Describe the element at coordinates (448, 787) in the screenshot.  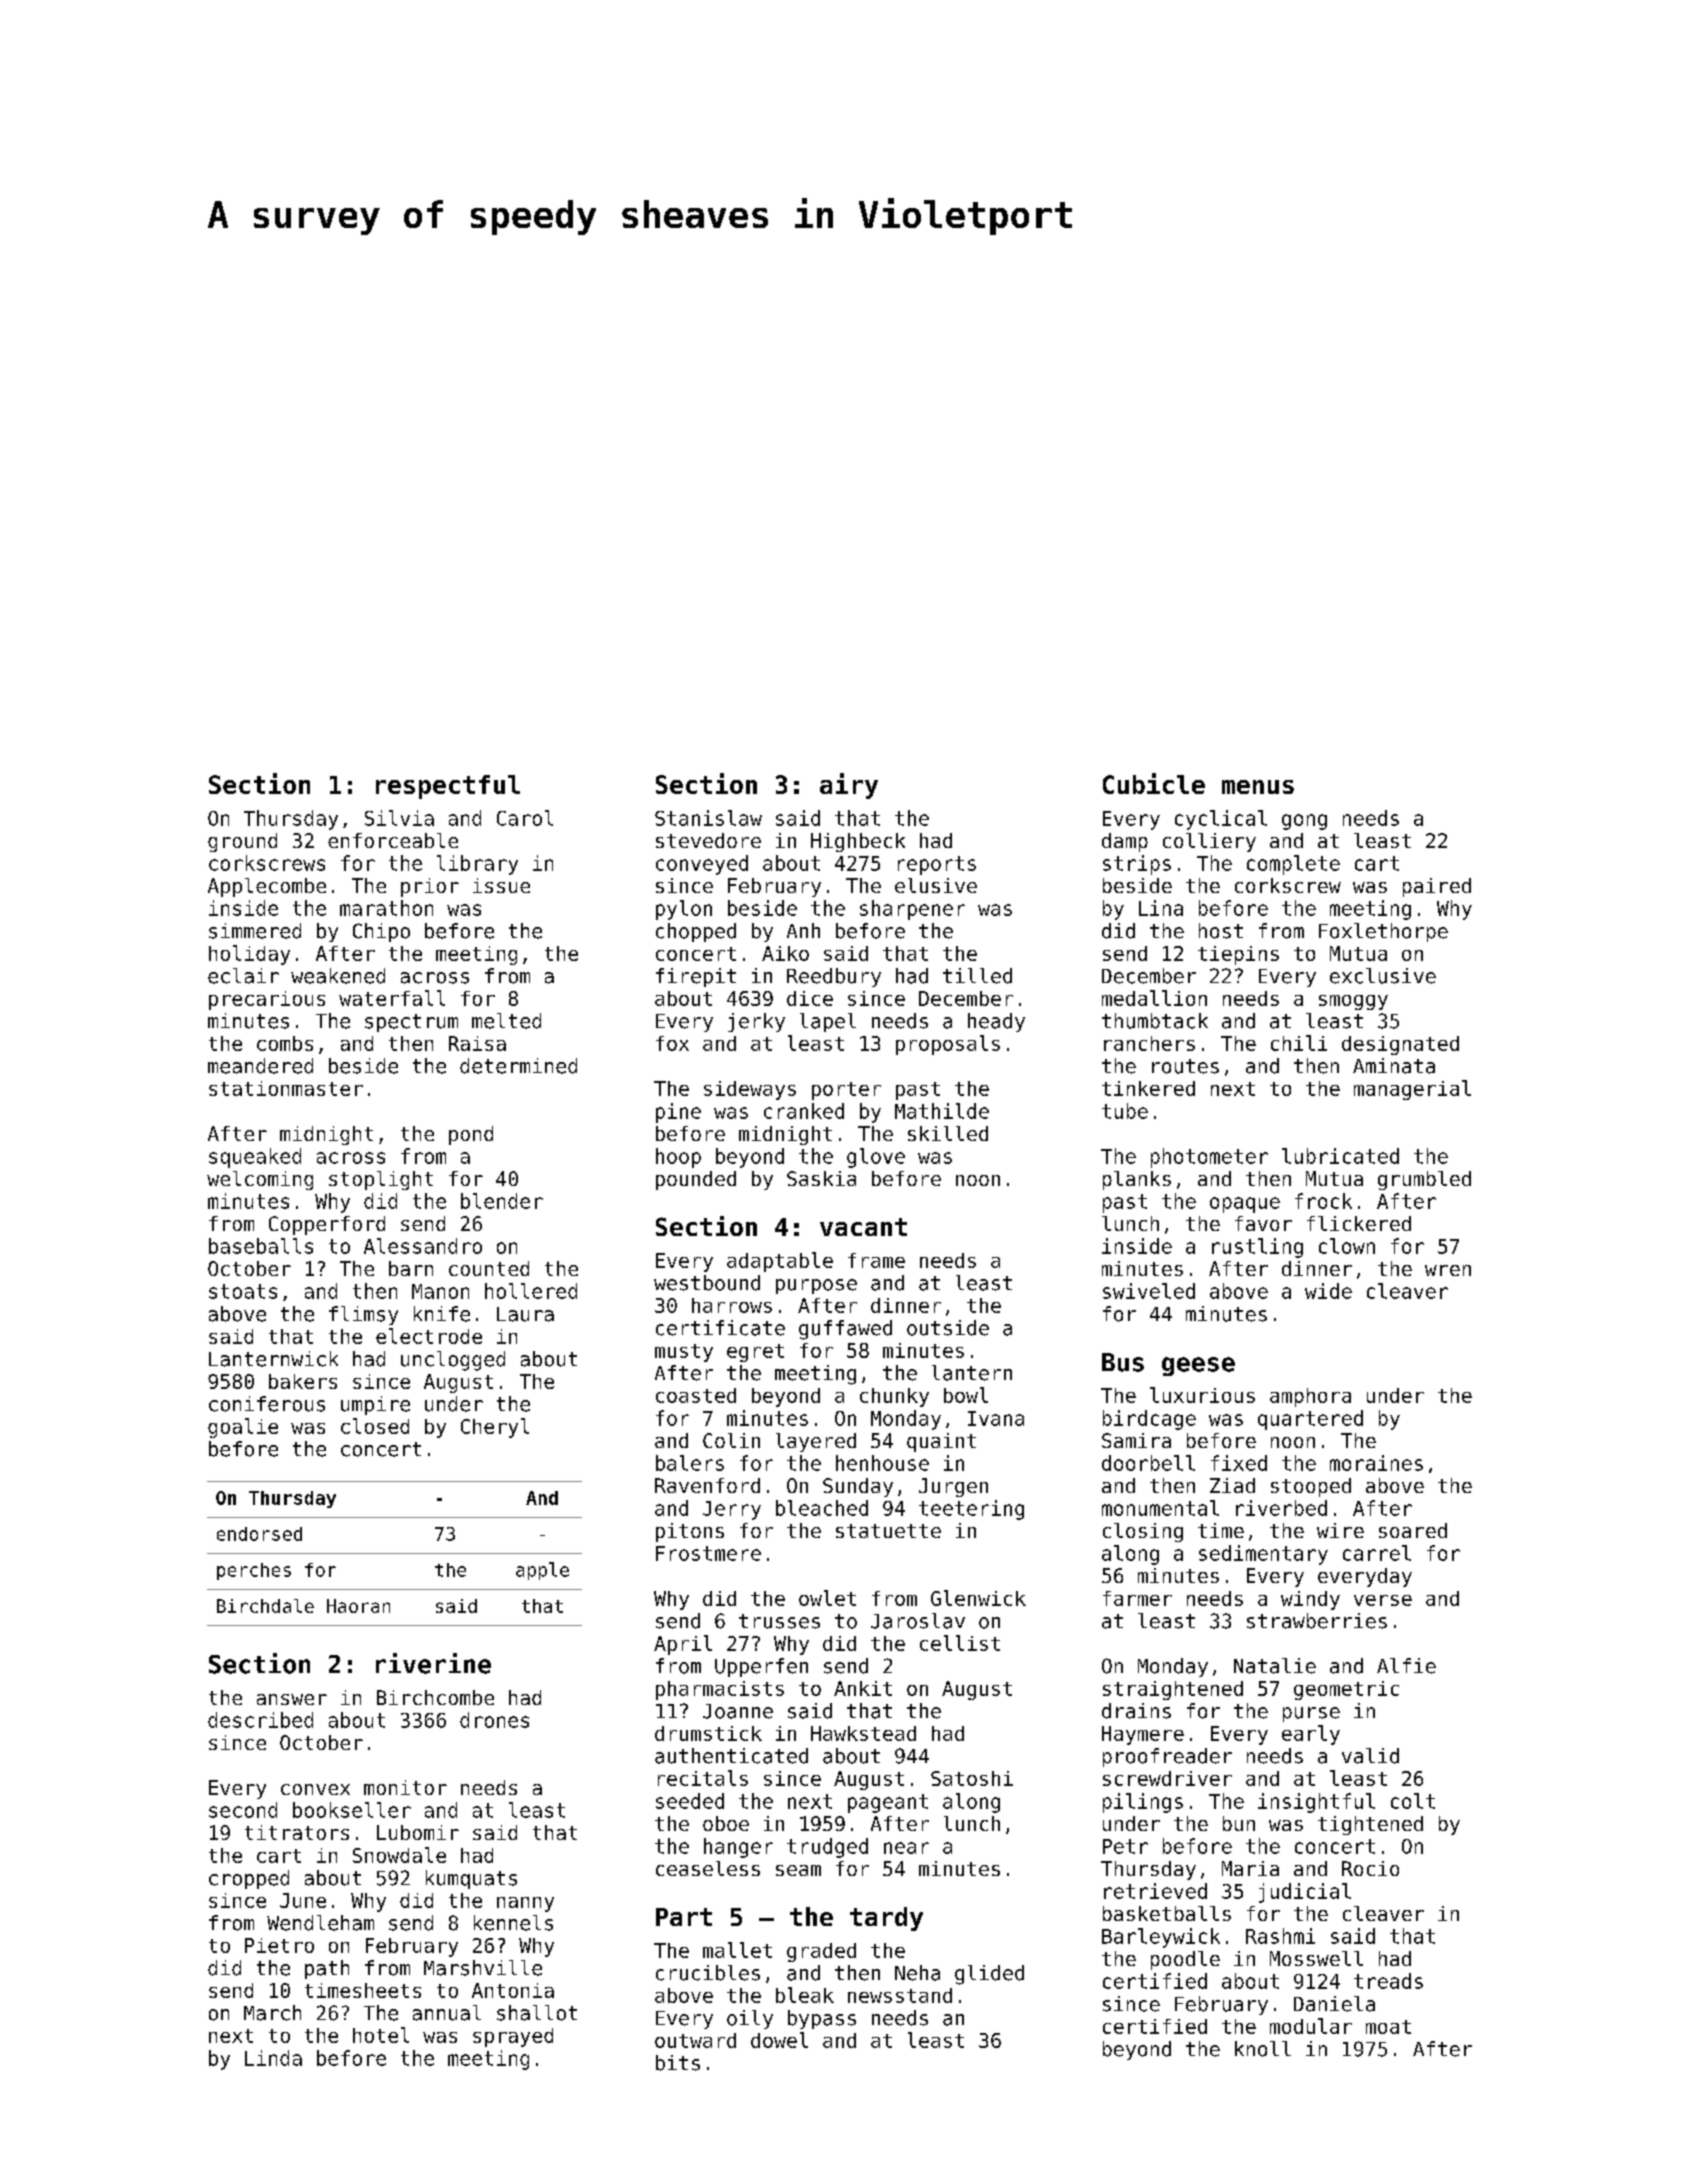
I see `respectful` at that location.
